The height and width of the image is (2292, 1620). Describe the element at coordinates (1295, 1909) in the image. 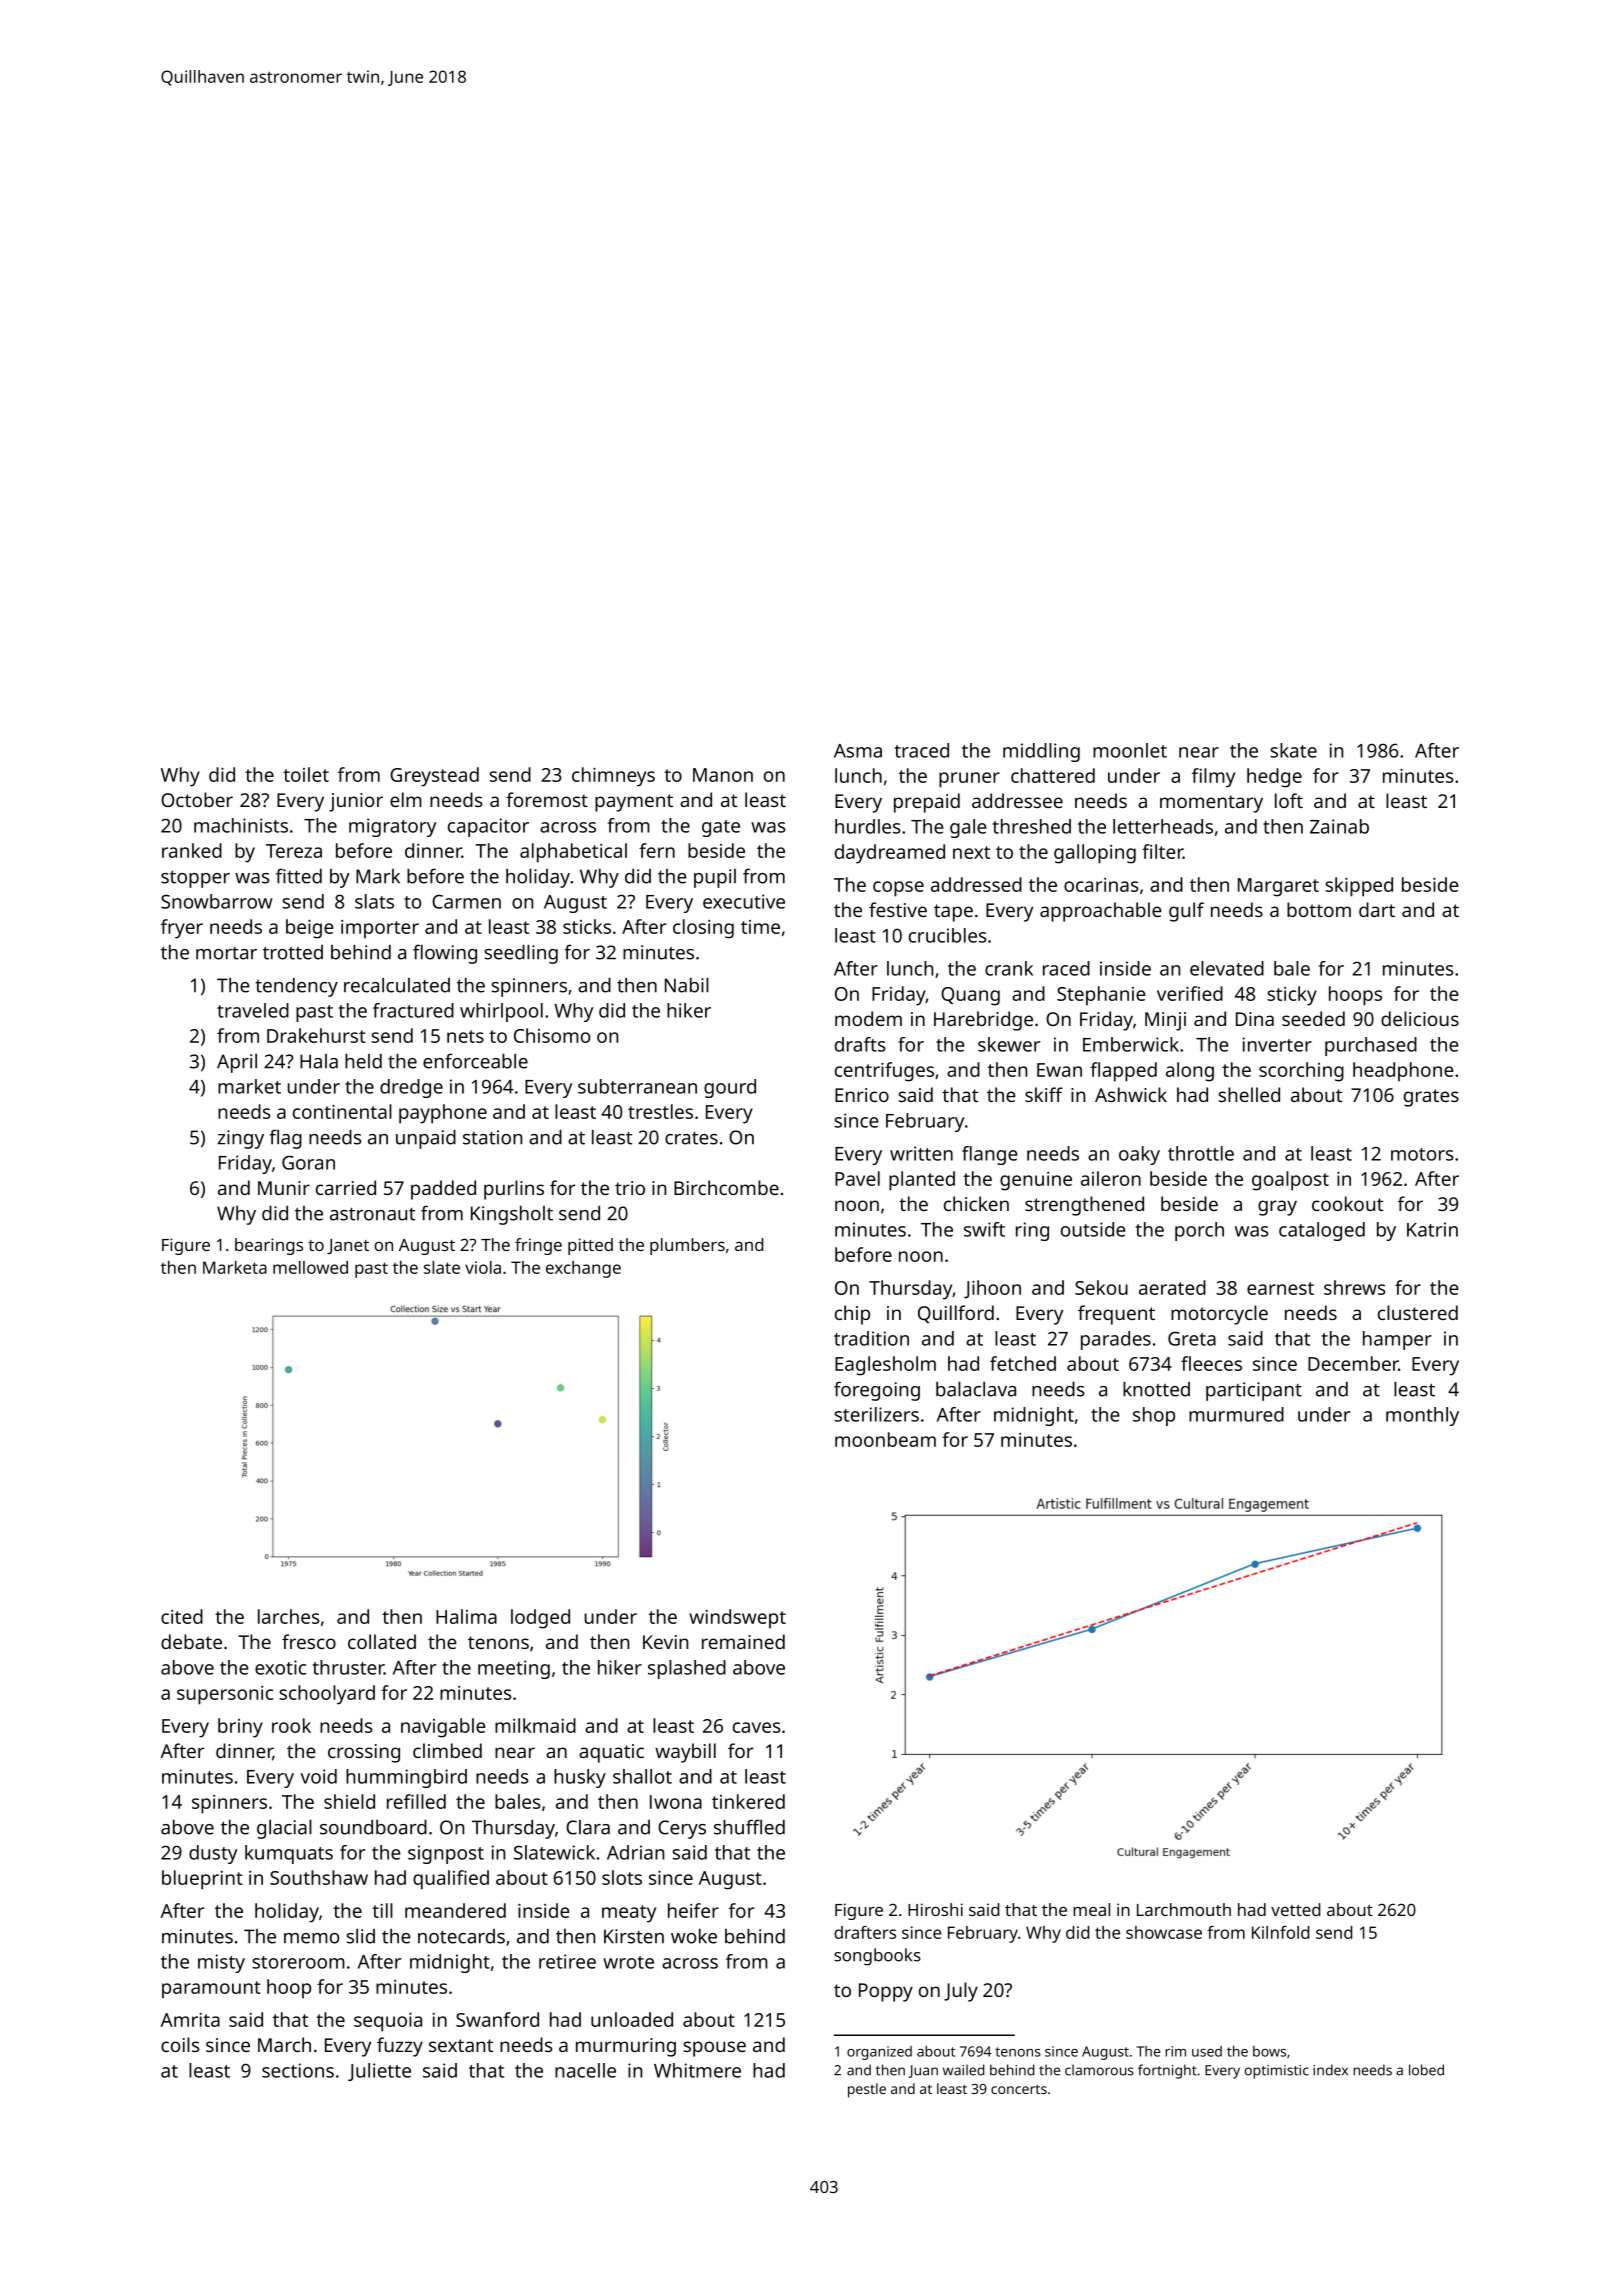

I see `vetted` at that location.
